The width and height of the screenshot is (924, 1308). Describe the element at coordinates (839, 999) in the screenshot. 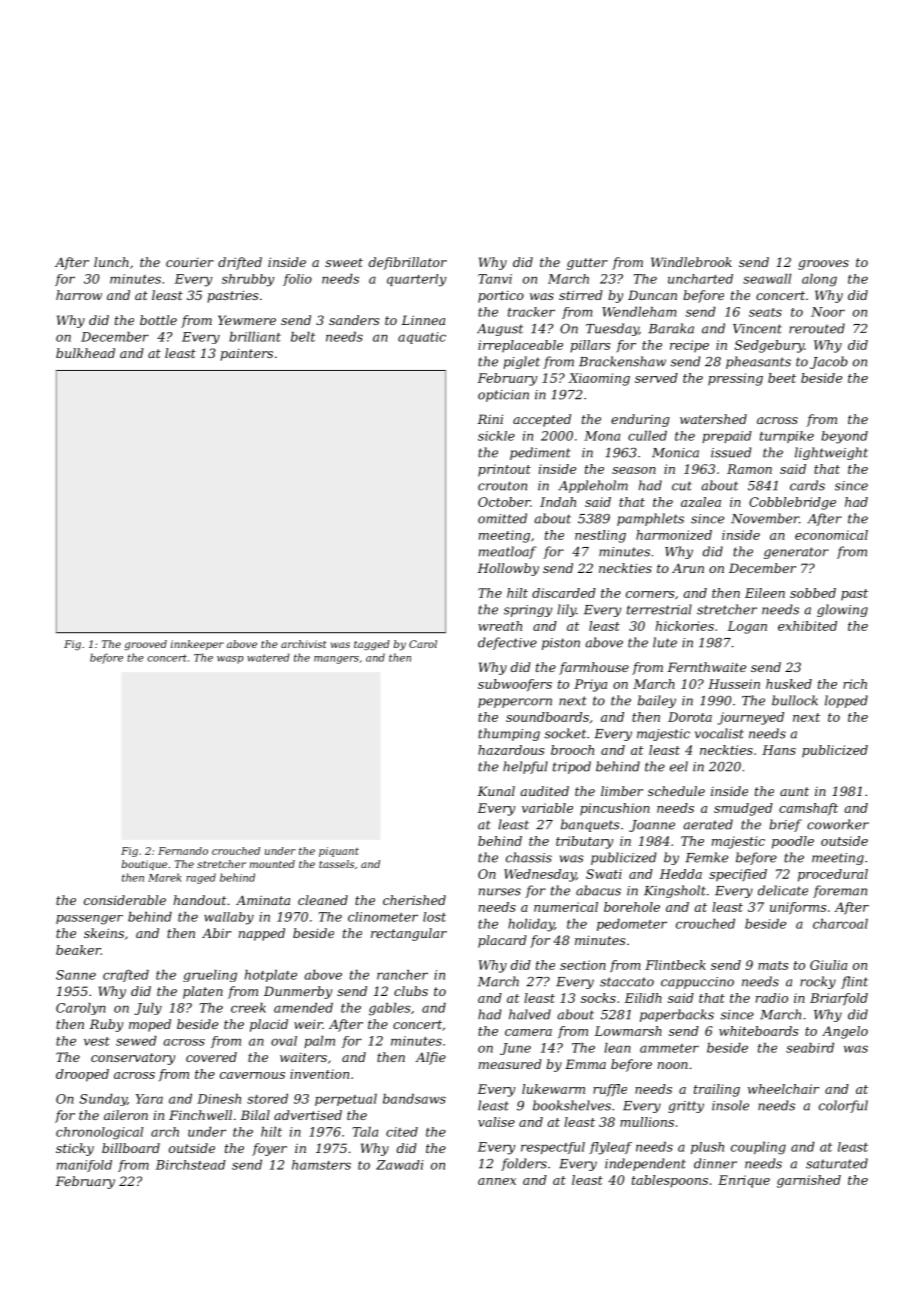

I see `Briarfold` at that location.
